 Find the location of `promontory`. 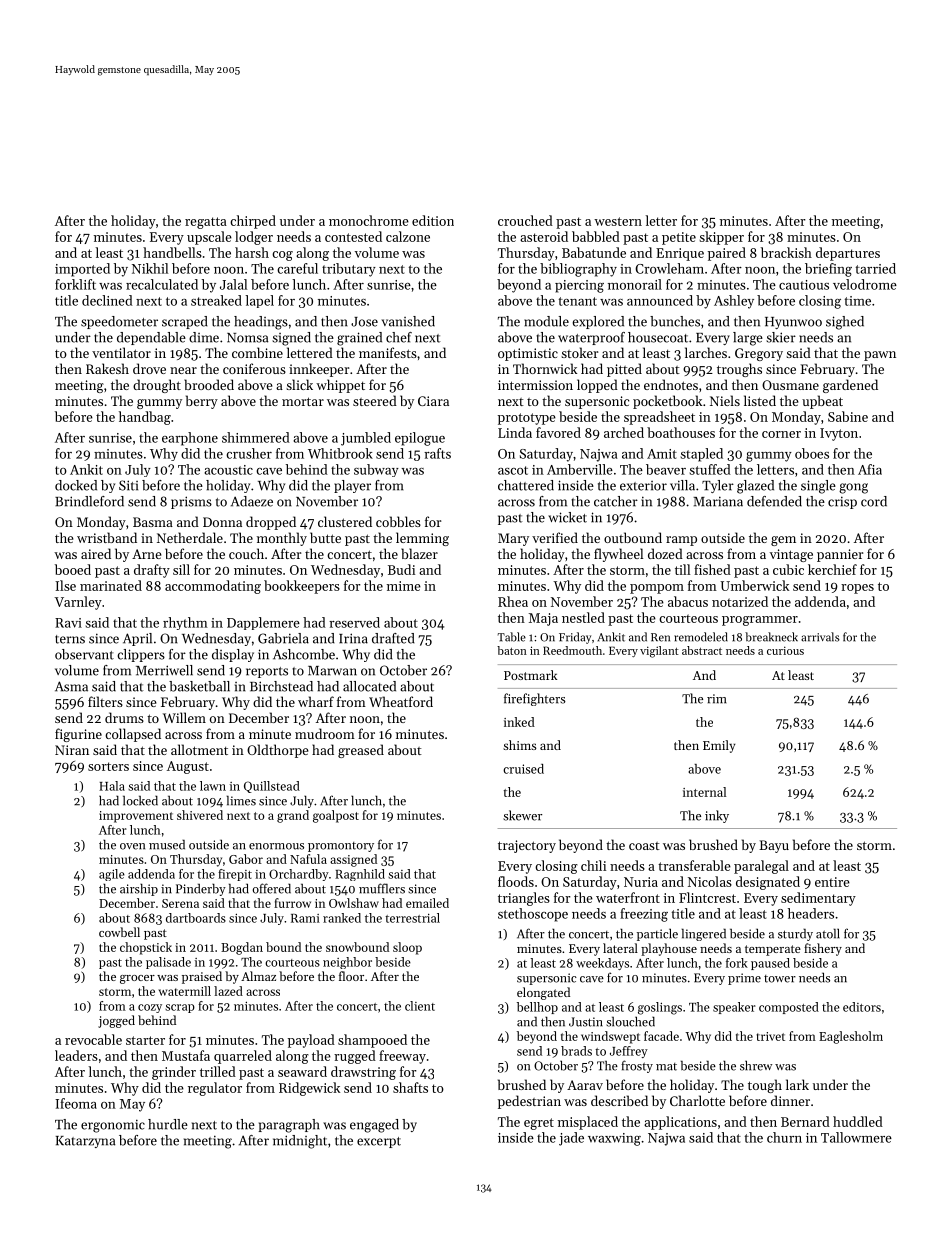

promontory is located at coordinates (341, 847).
